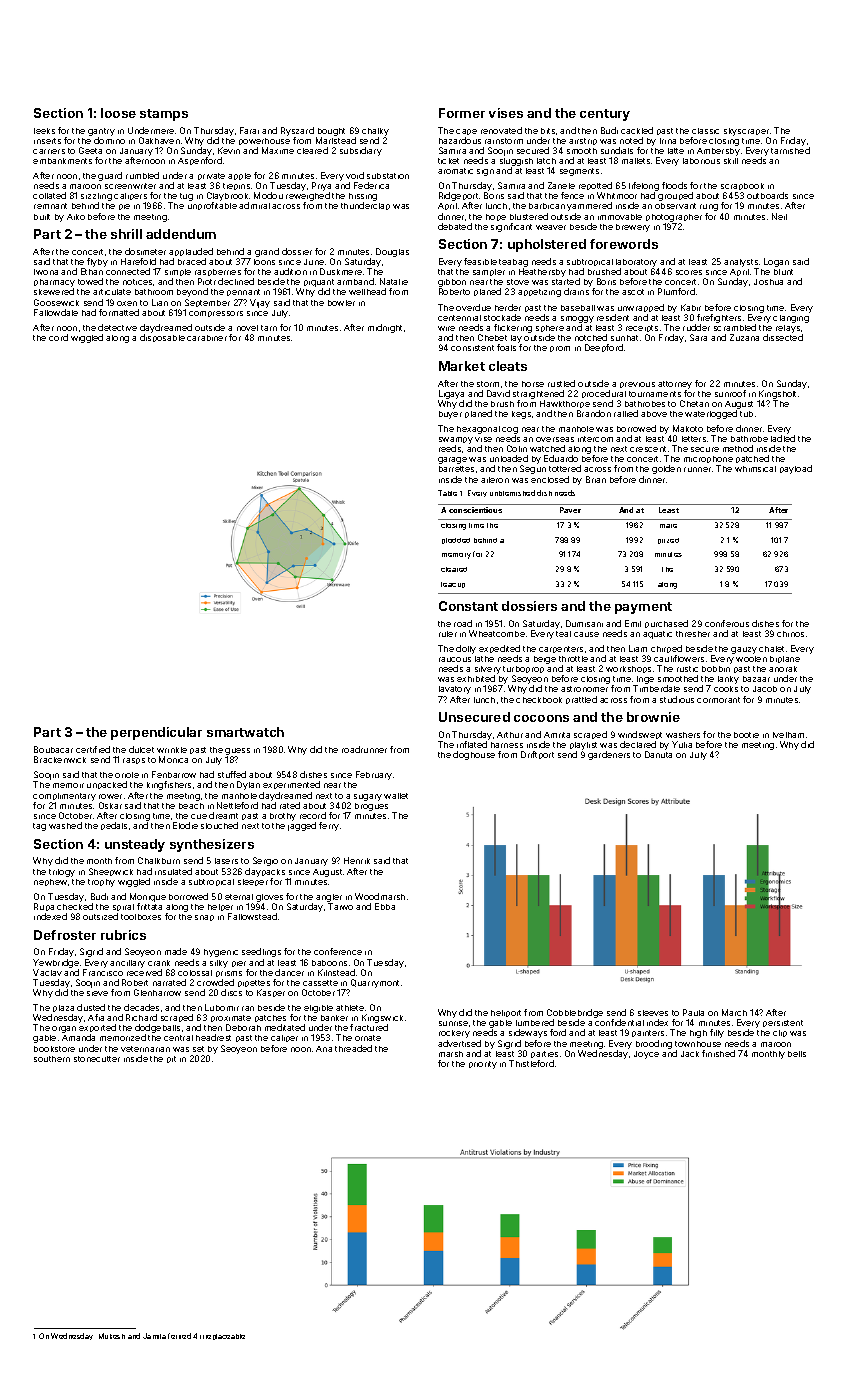  I want to click on threaded, so click(353, 1048).
